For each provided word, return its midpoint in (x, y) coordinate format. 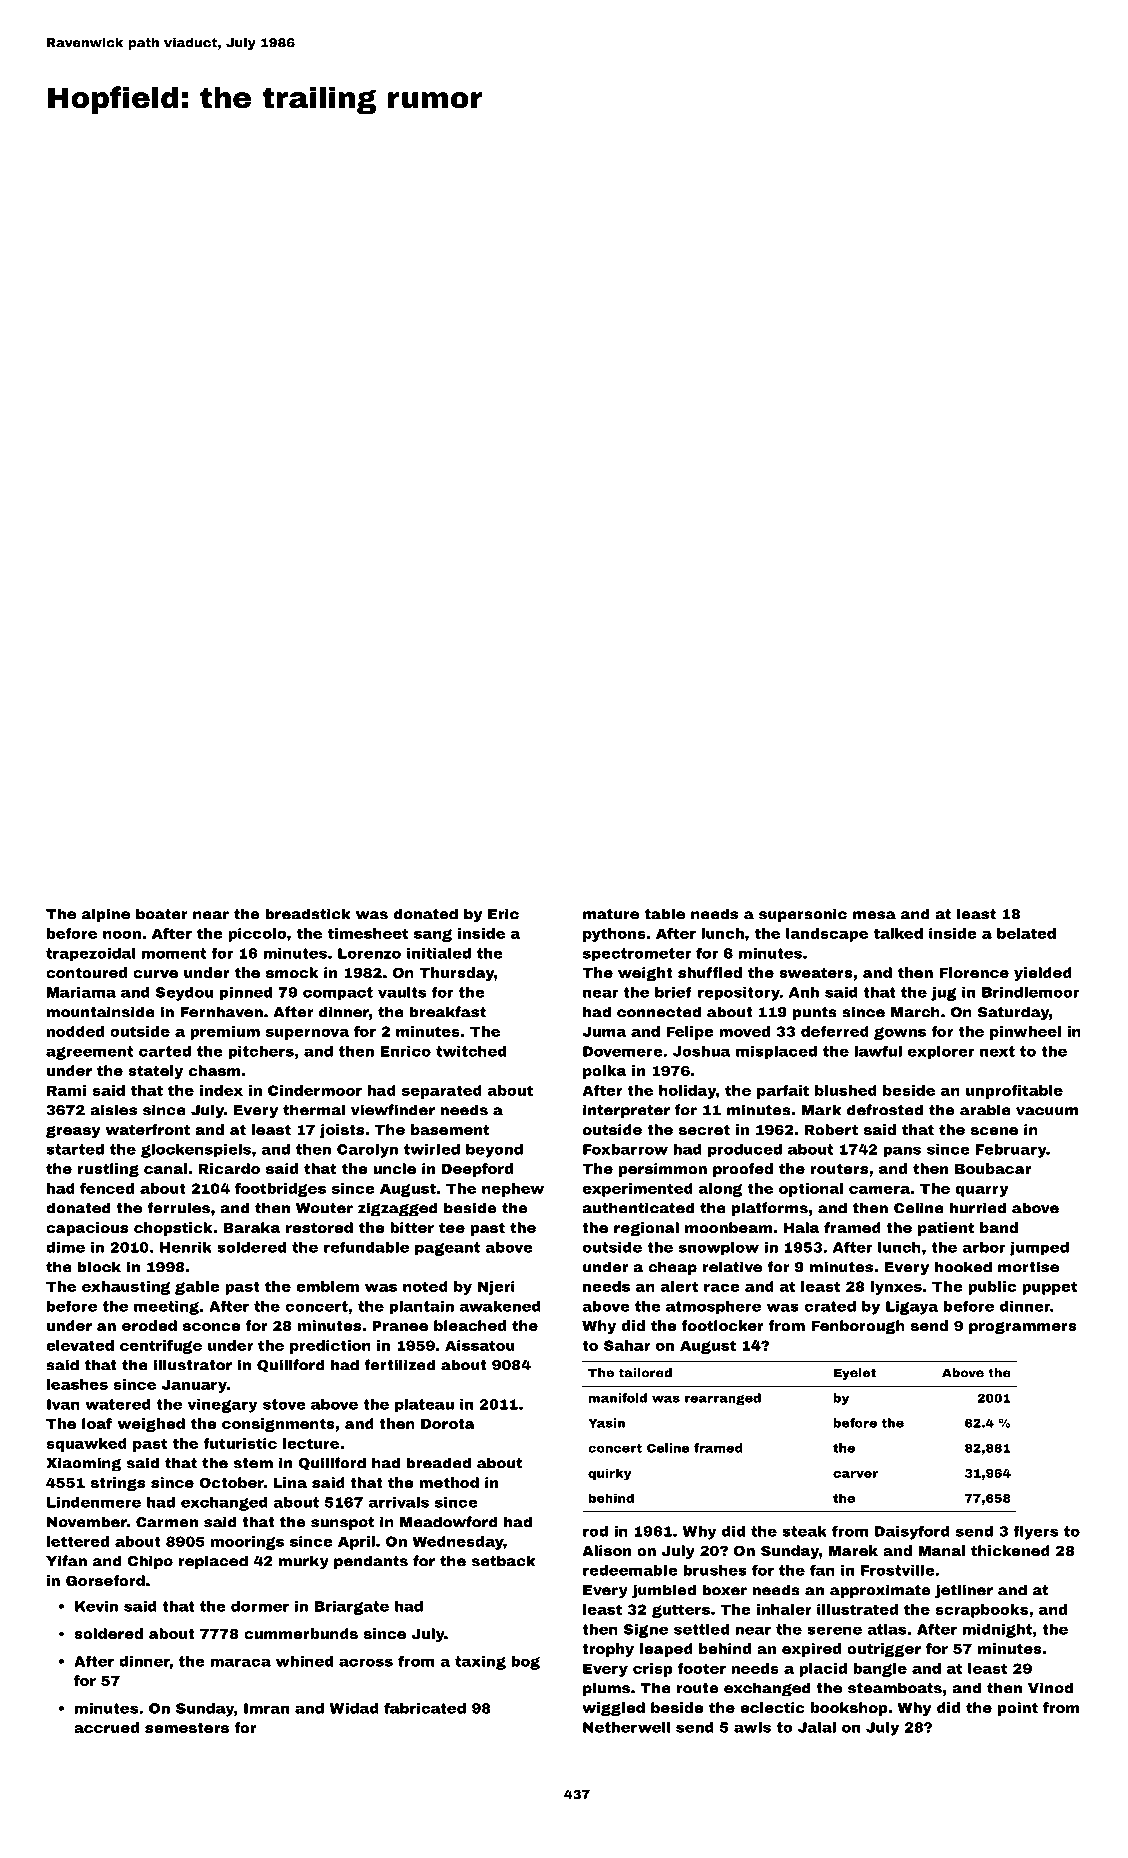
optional (811, 1190)
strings (118, 1484)
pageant (447, 1249)
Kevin (96, 1606)
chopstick (173, 1229)
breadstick (308, 914)
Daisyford (912, 1532)
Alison (606, 1550)
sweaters (816, 973)
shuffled (710, 972)
